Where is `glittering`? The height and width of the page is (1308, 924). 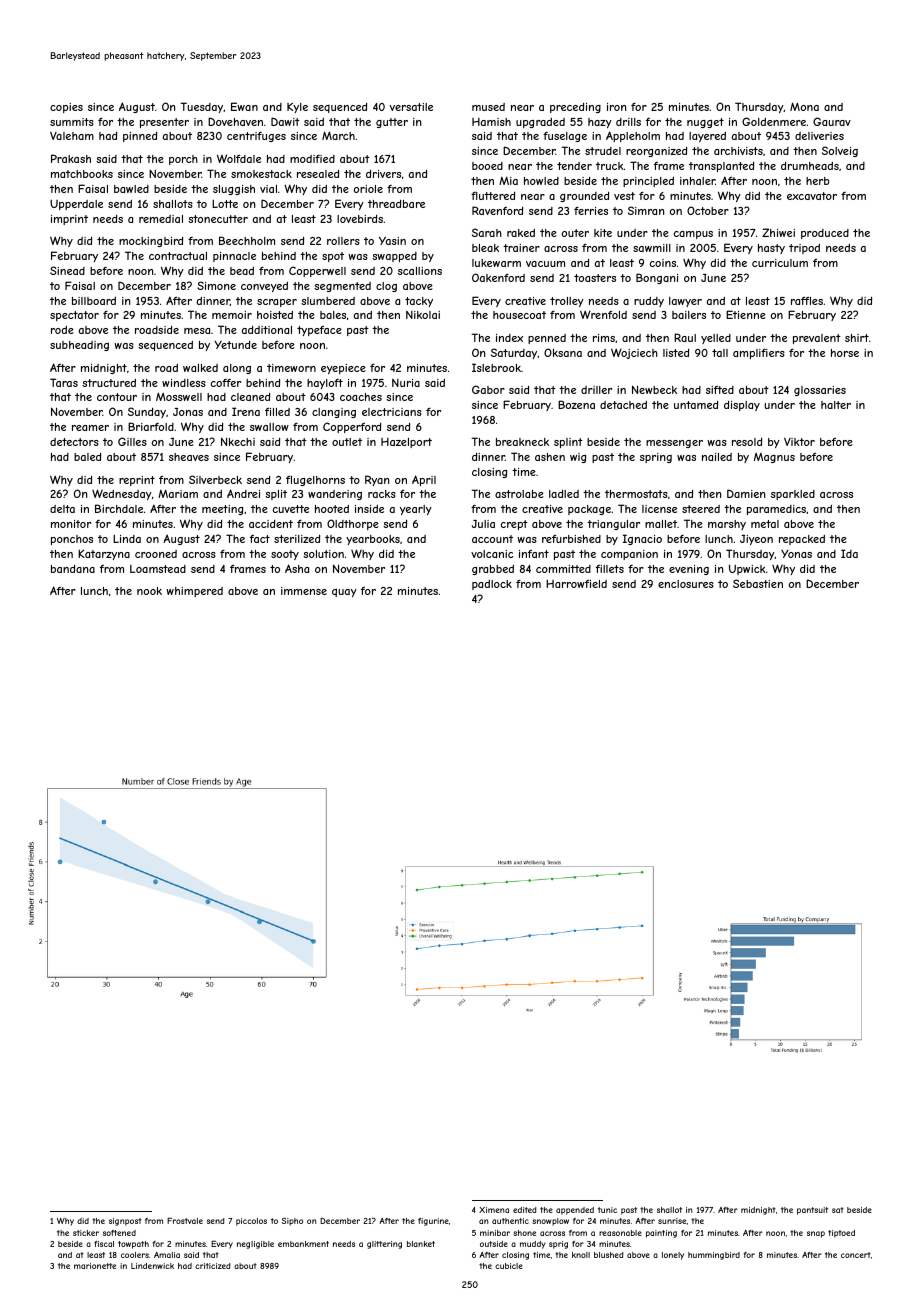
glittering is located at coordinates (384, 1245).
